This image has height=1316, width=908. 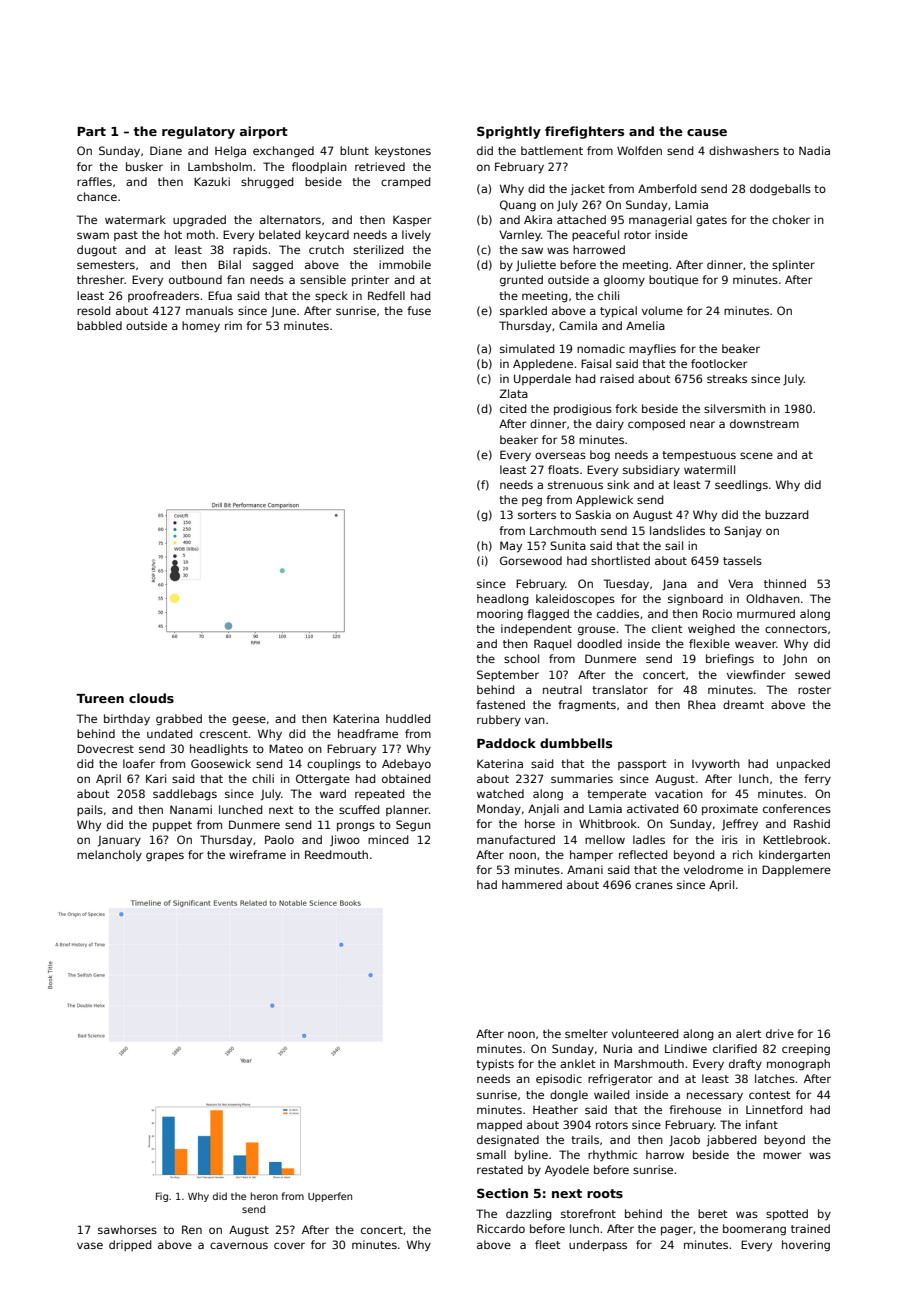 What do you see at coordinates (388, 839) in the image?
I see `minced` at bounding box center [388, 839].
